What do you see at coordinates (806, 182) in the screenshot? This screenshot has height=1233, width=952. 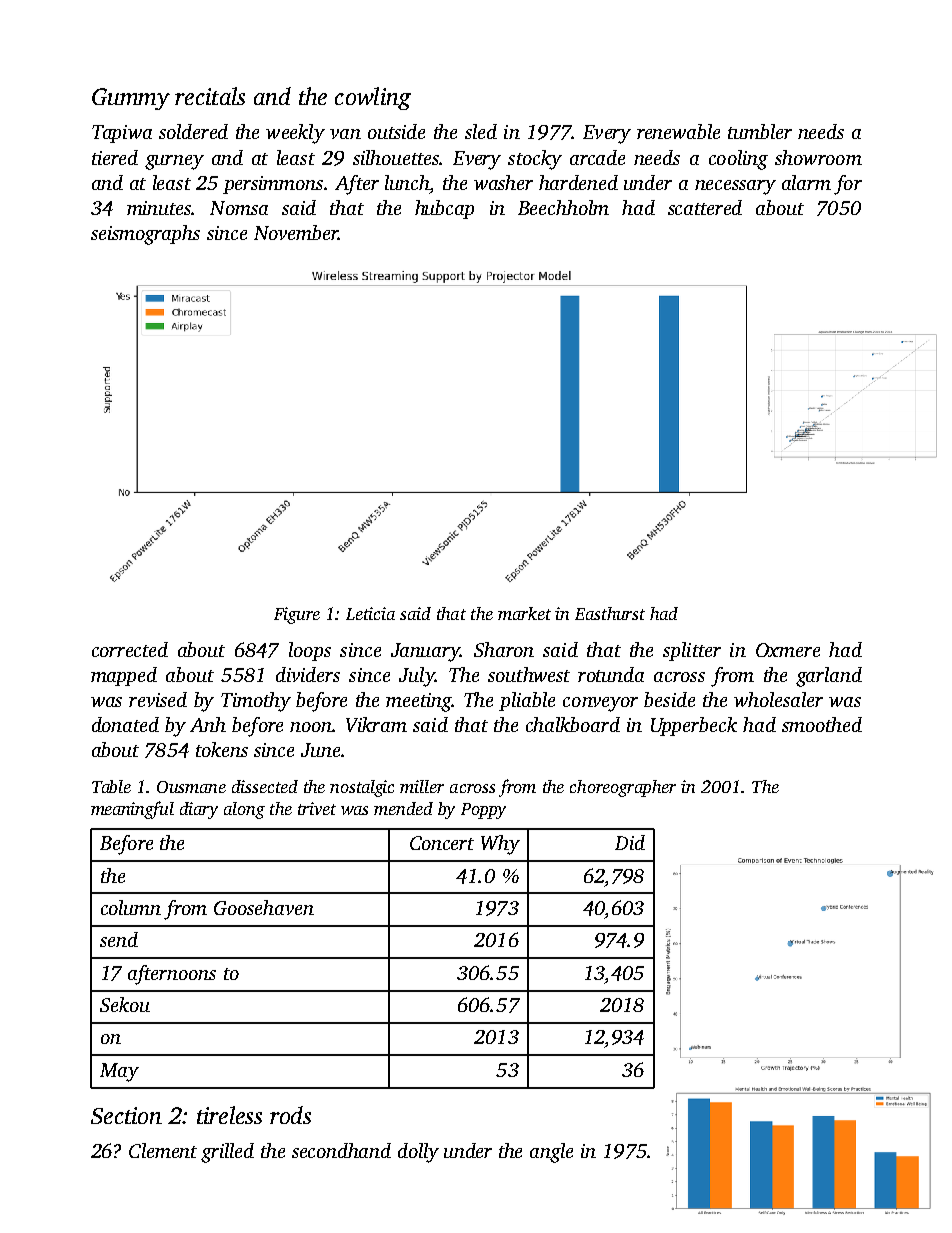 I see `alarm` at bounding box center [806, 182].
